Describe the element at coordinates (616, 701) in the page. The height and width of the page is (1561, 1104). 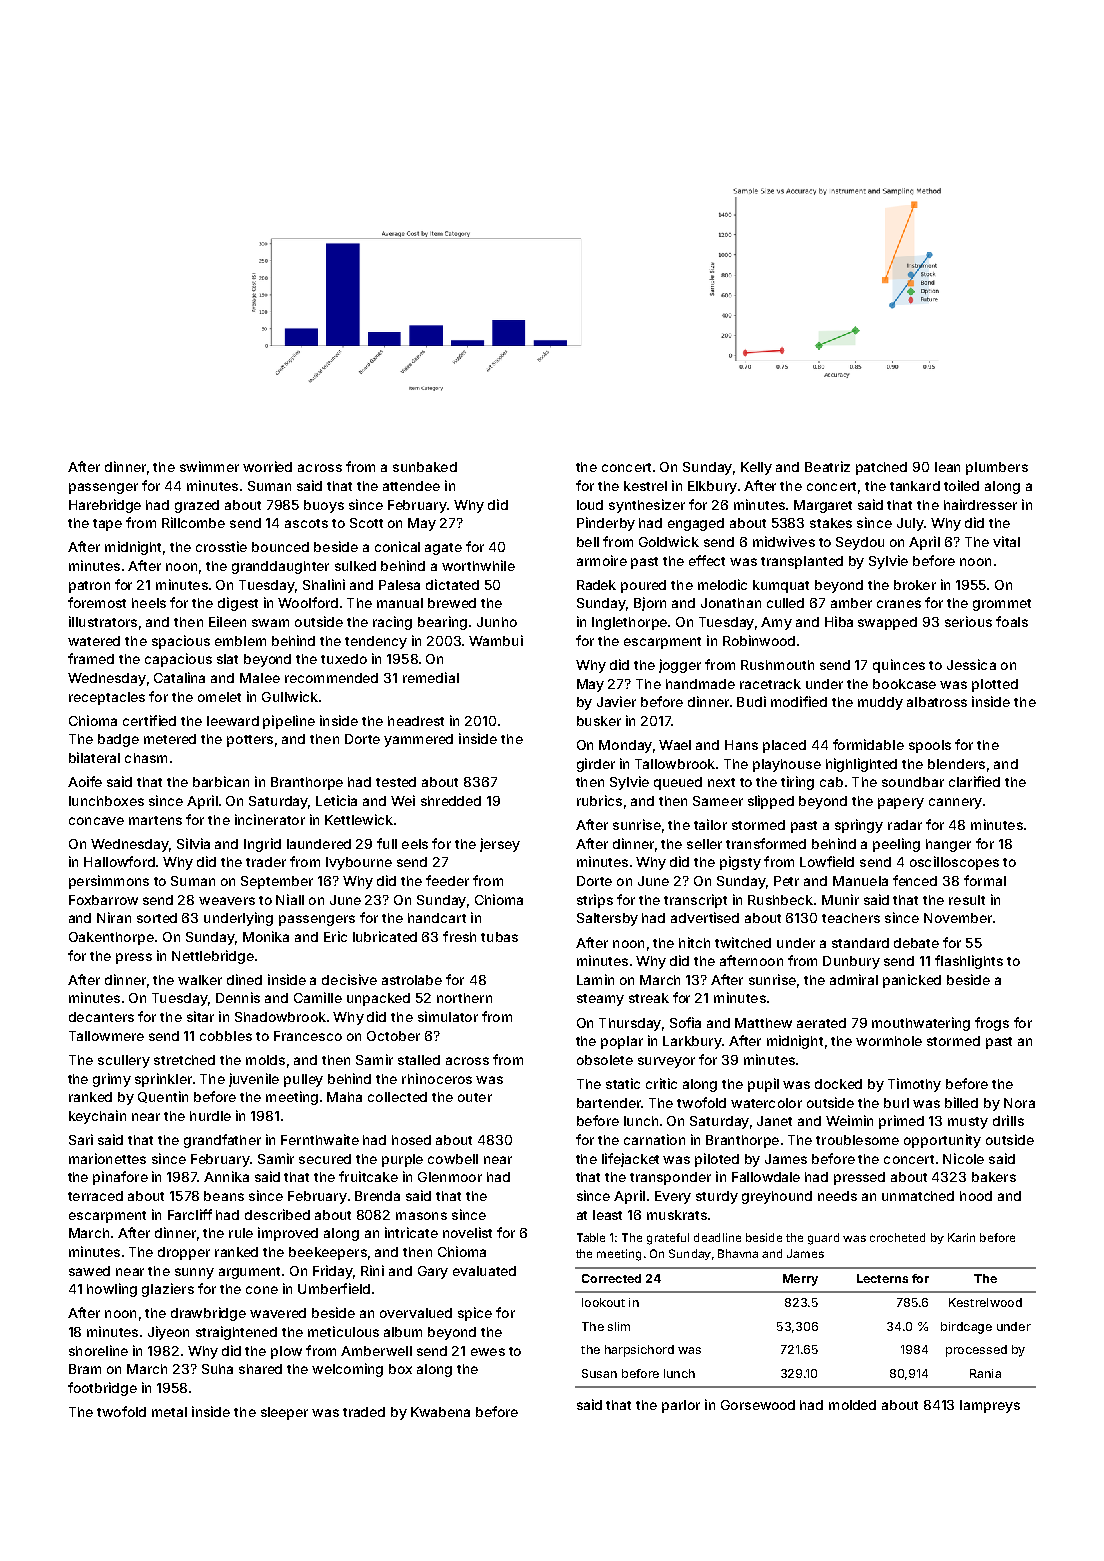
I see `Javier` at that location.
